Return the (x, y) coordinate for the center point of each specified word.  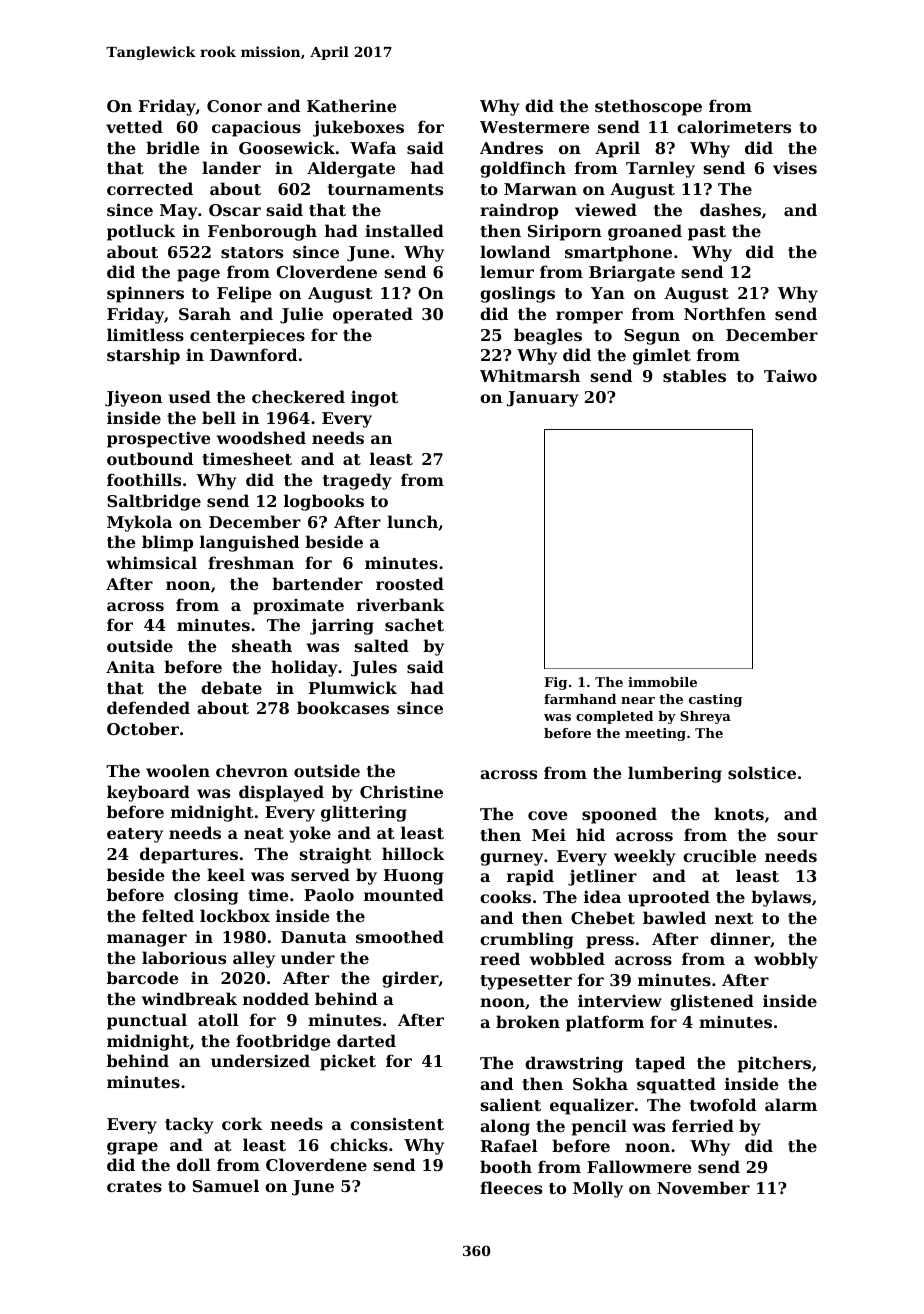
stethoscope (648, 107)
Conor (234, 106)
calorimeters (734, 126)
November (703, 1187)
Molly (598, 1189)
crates (134, 1186)
